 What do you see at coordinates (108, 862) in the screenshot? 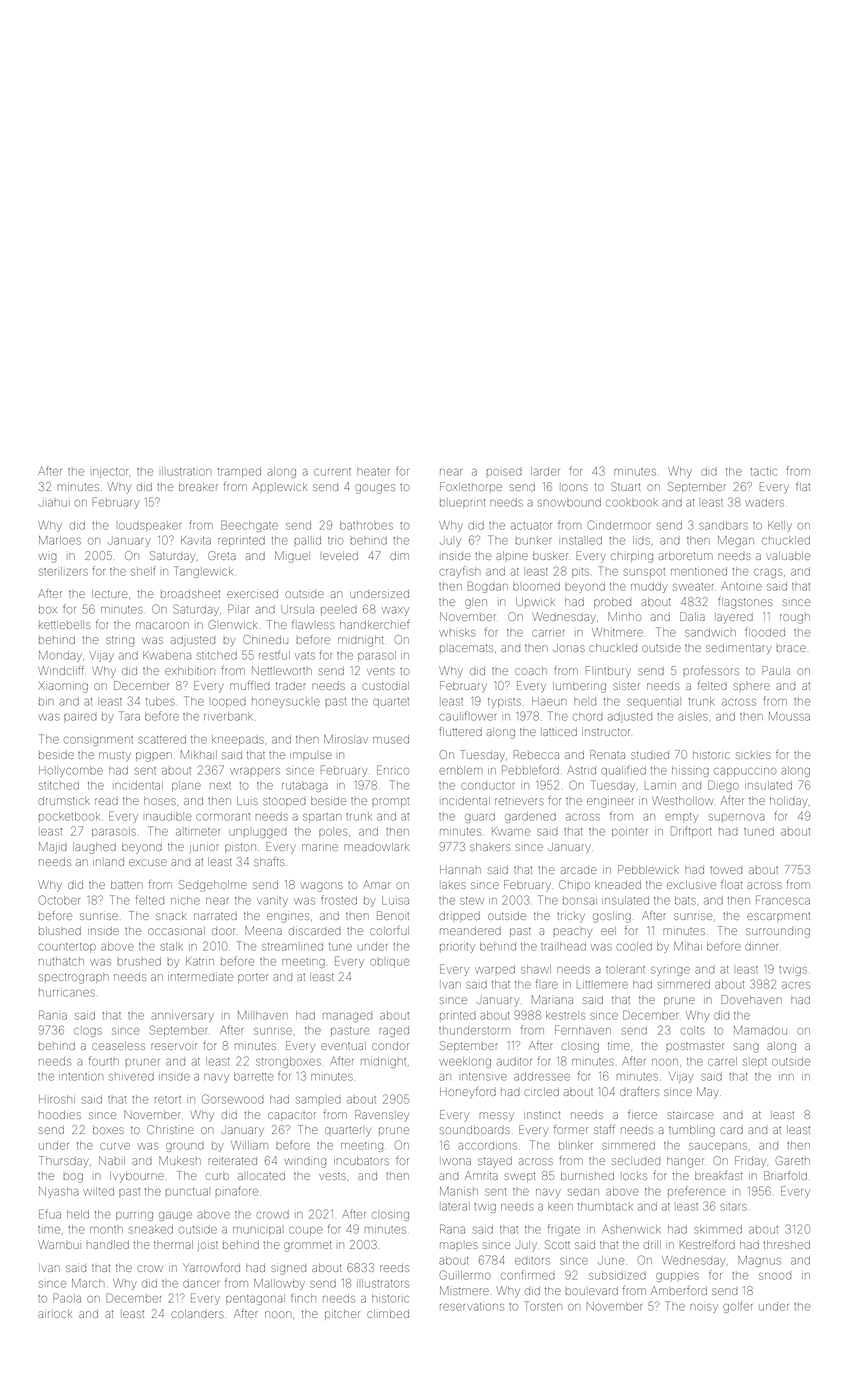
I see `inland` at bounding box center [108, 862].
